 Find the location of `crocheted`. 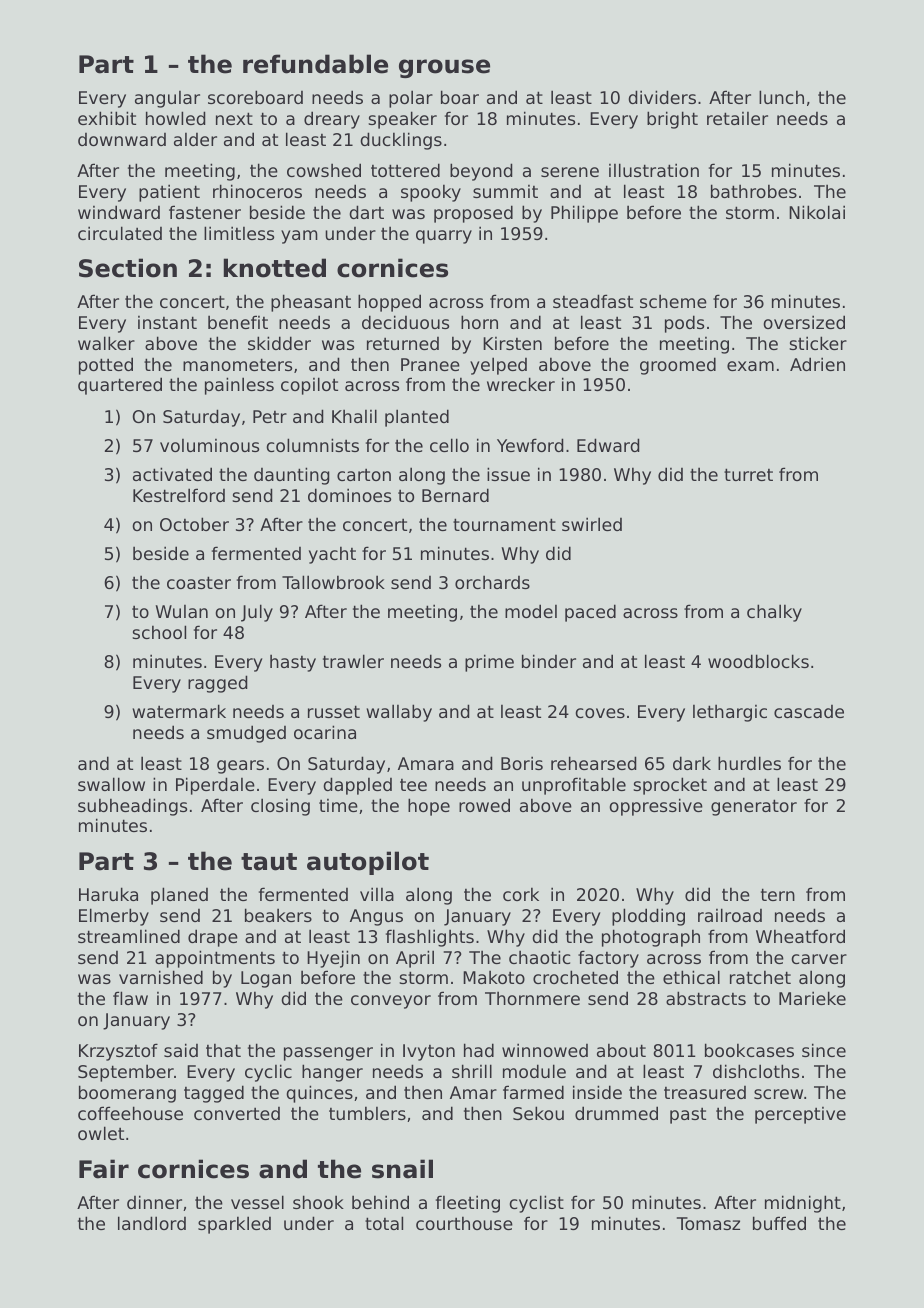

crocheted is located at coordinates (575, 977).
